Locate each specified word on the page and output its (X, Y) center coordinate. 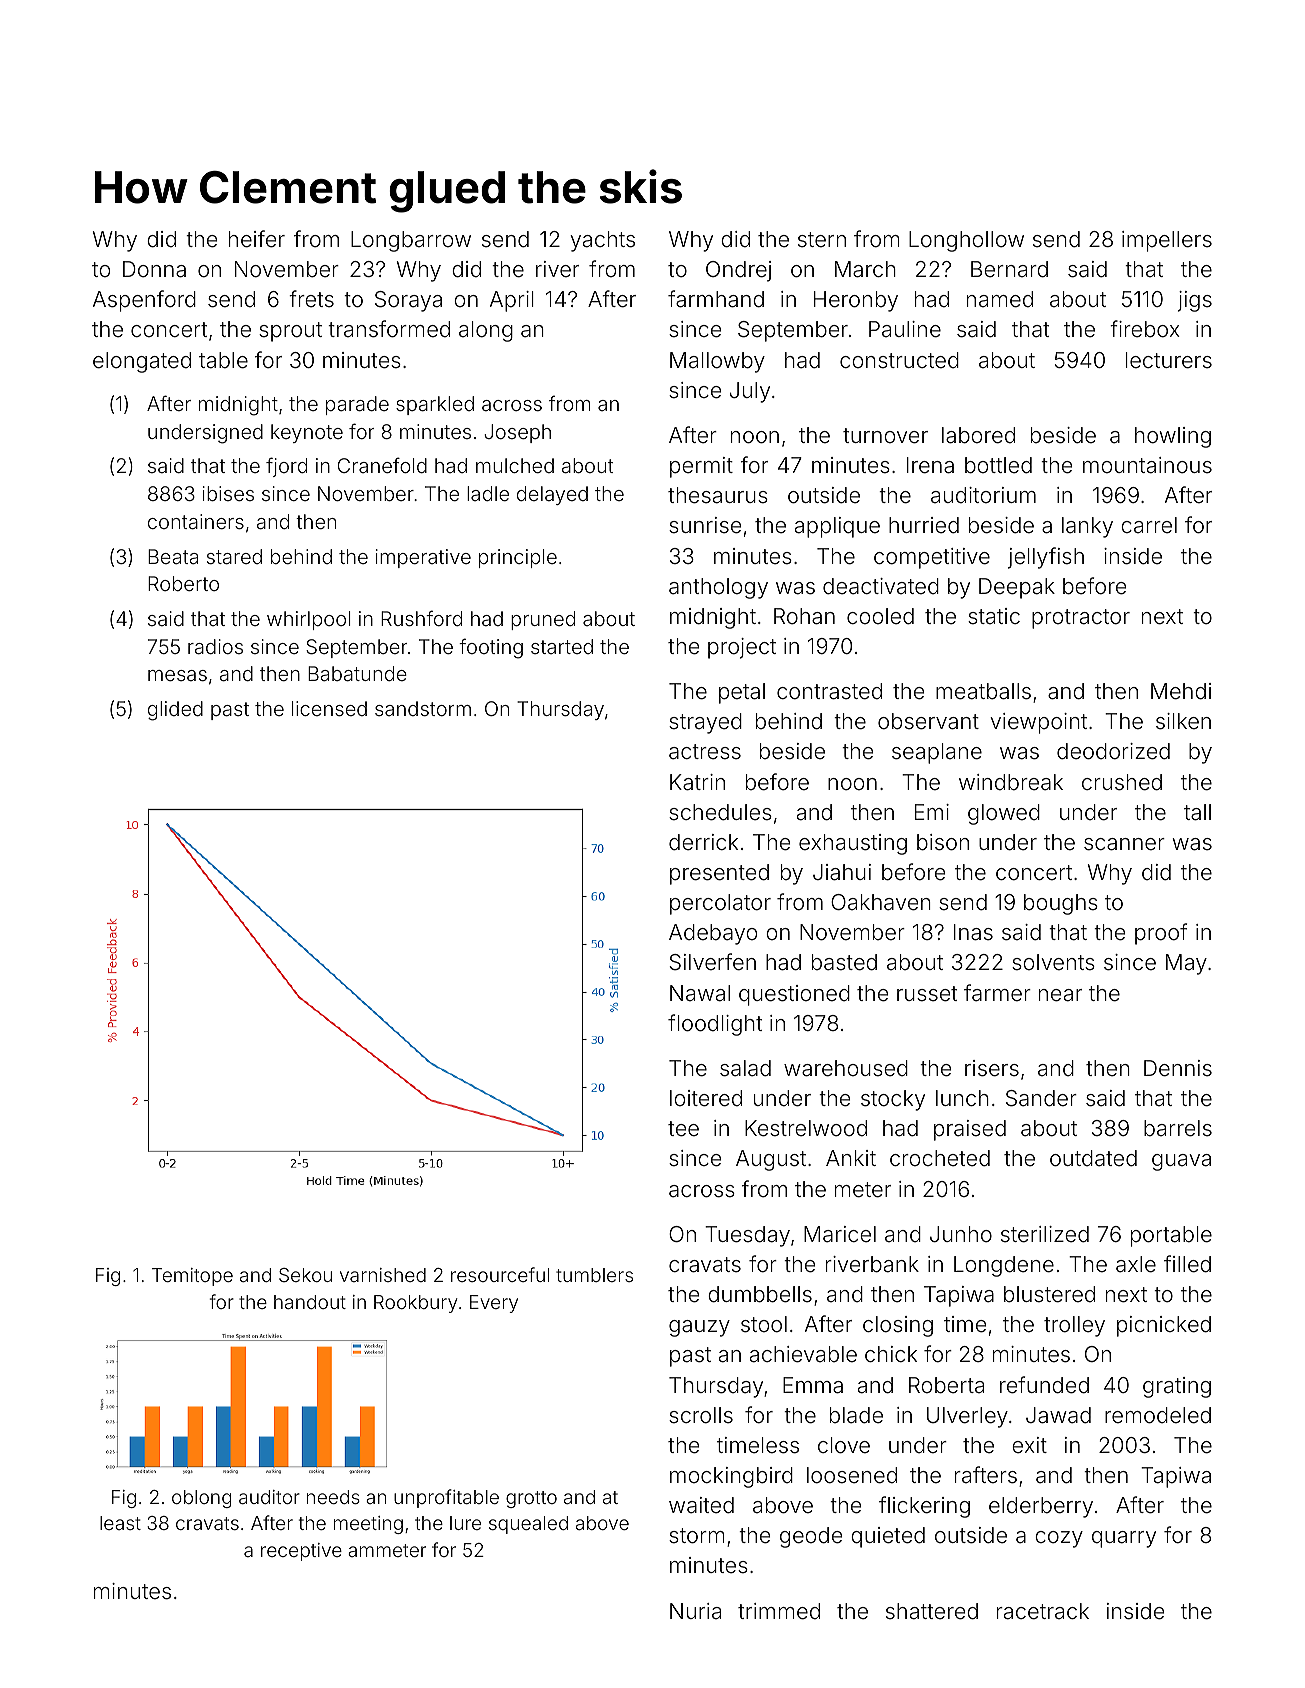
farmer (997, 993)
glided (175, 711)
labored (978, 435)
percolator (720, 904)
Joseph (517, 433)
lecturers (1169, 360)
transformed (389, 329)
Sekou (305, 1275)
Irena (930, 465)
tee (683, 1129)
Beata (173, 556)
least (120, 1523)
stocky (893, 1100)
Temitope (192, 1277)
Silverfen (712, 962)
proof (1161, 934)
